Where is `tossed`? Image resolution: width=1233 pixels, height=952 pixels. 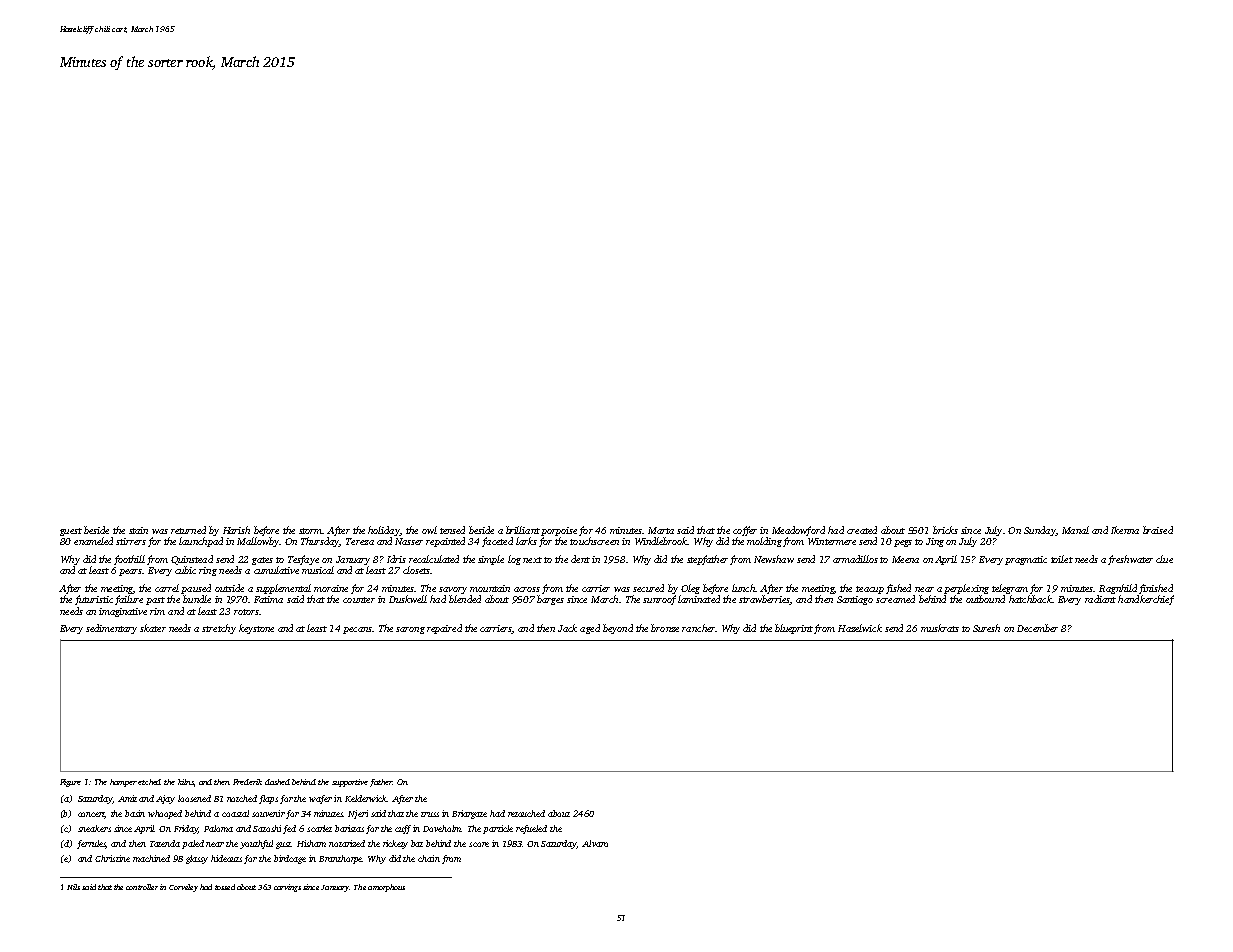
tossed is located at coordinates (225, 887).
